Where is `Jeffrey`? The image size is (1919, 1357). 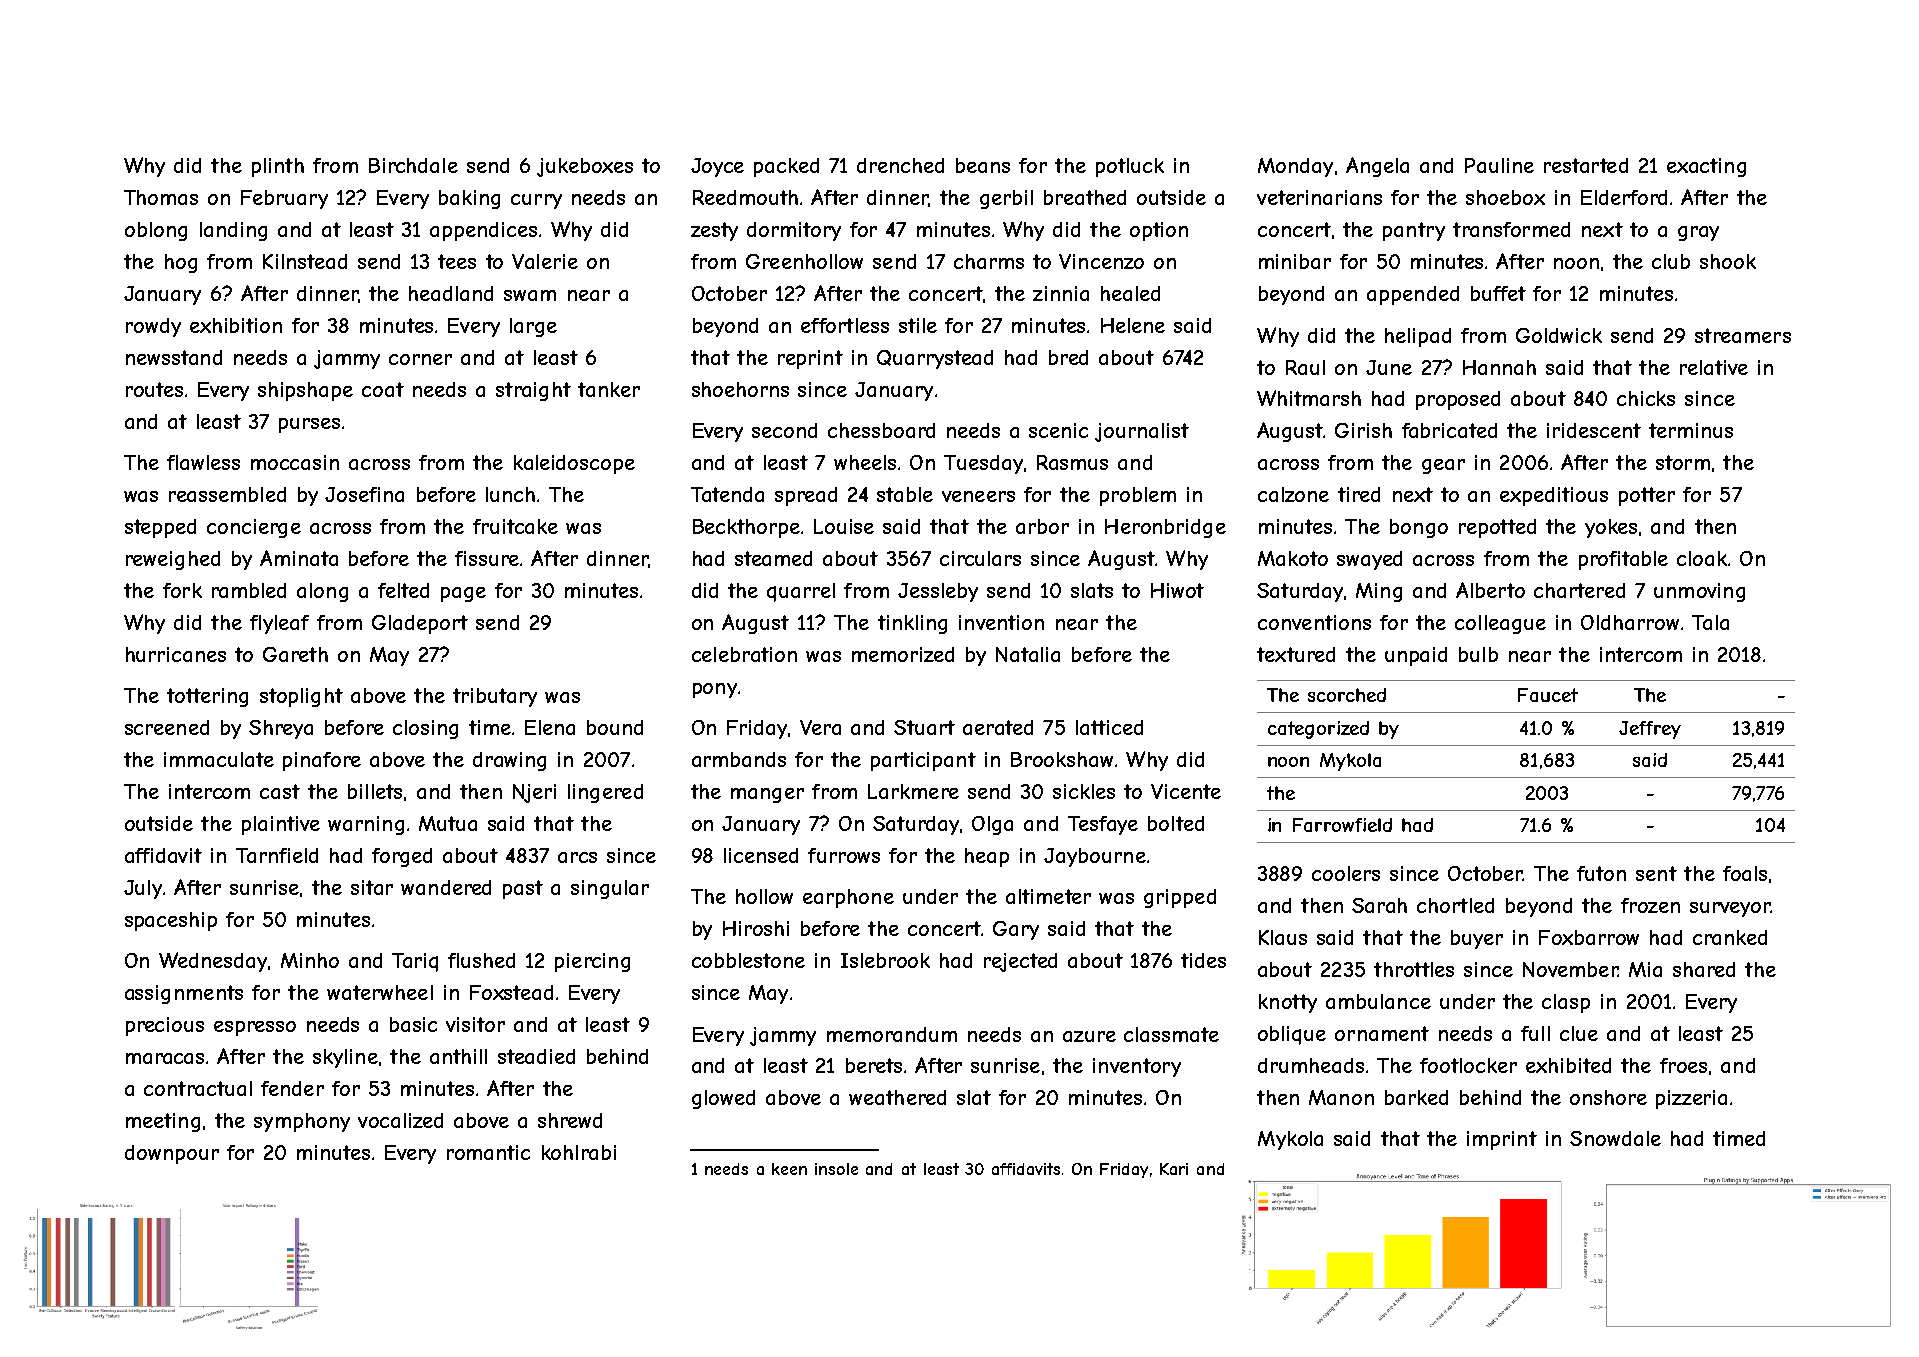
Jeffrey is located at coordinates (1650, 730).
